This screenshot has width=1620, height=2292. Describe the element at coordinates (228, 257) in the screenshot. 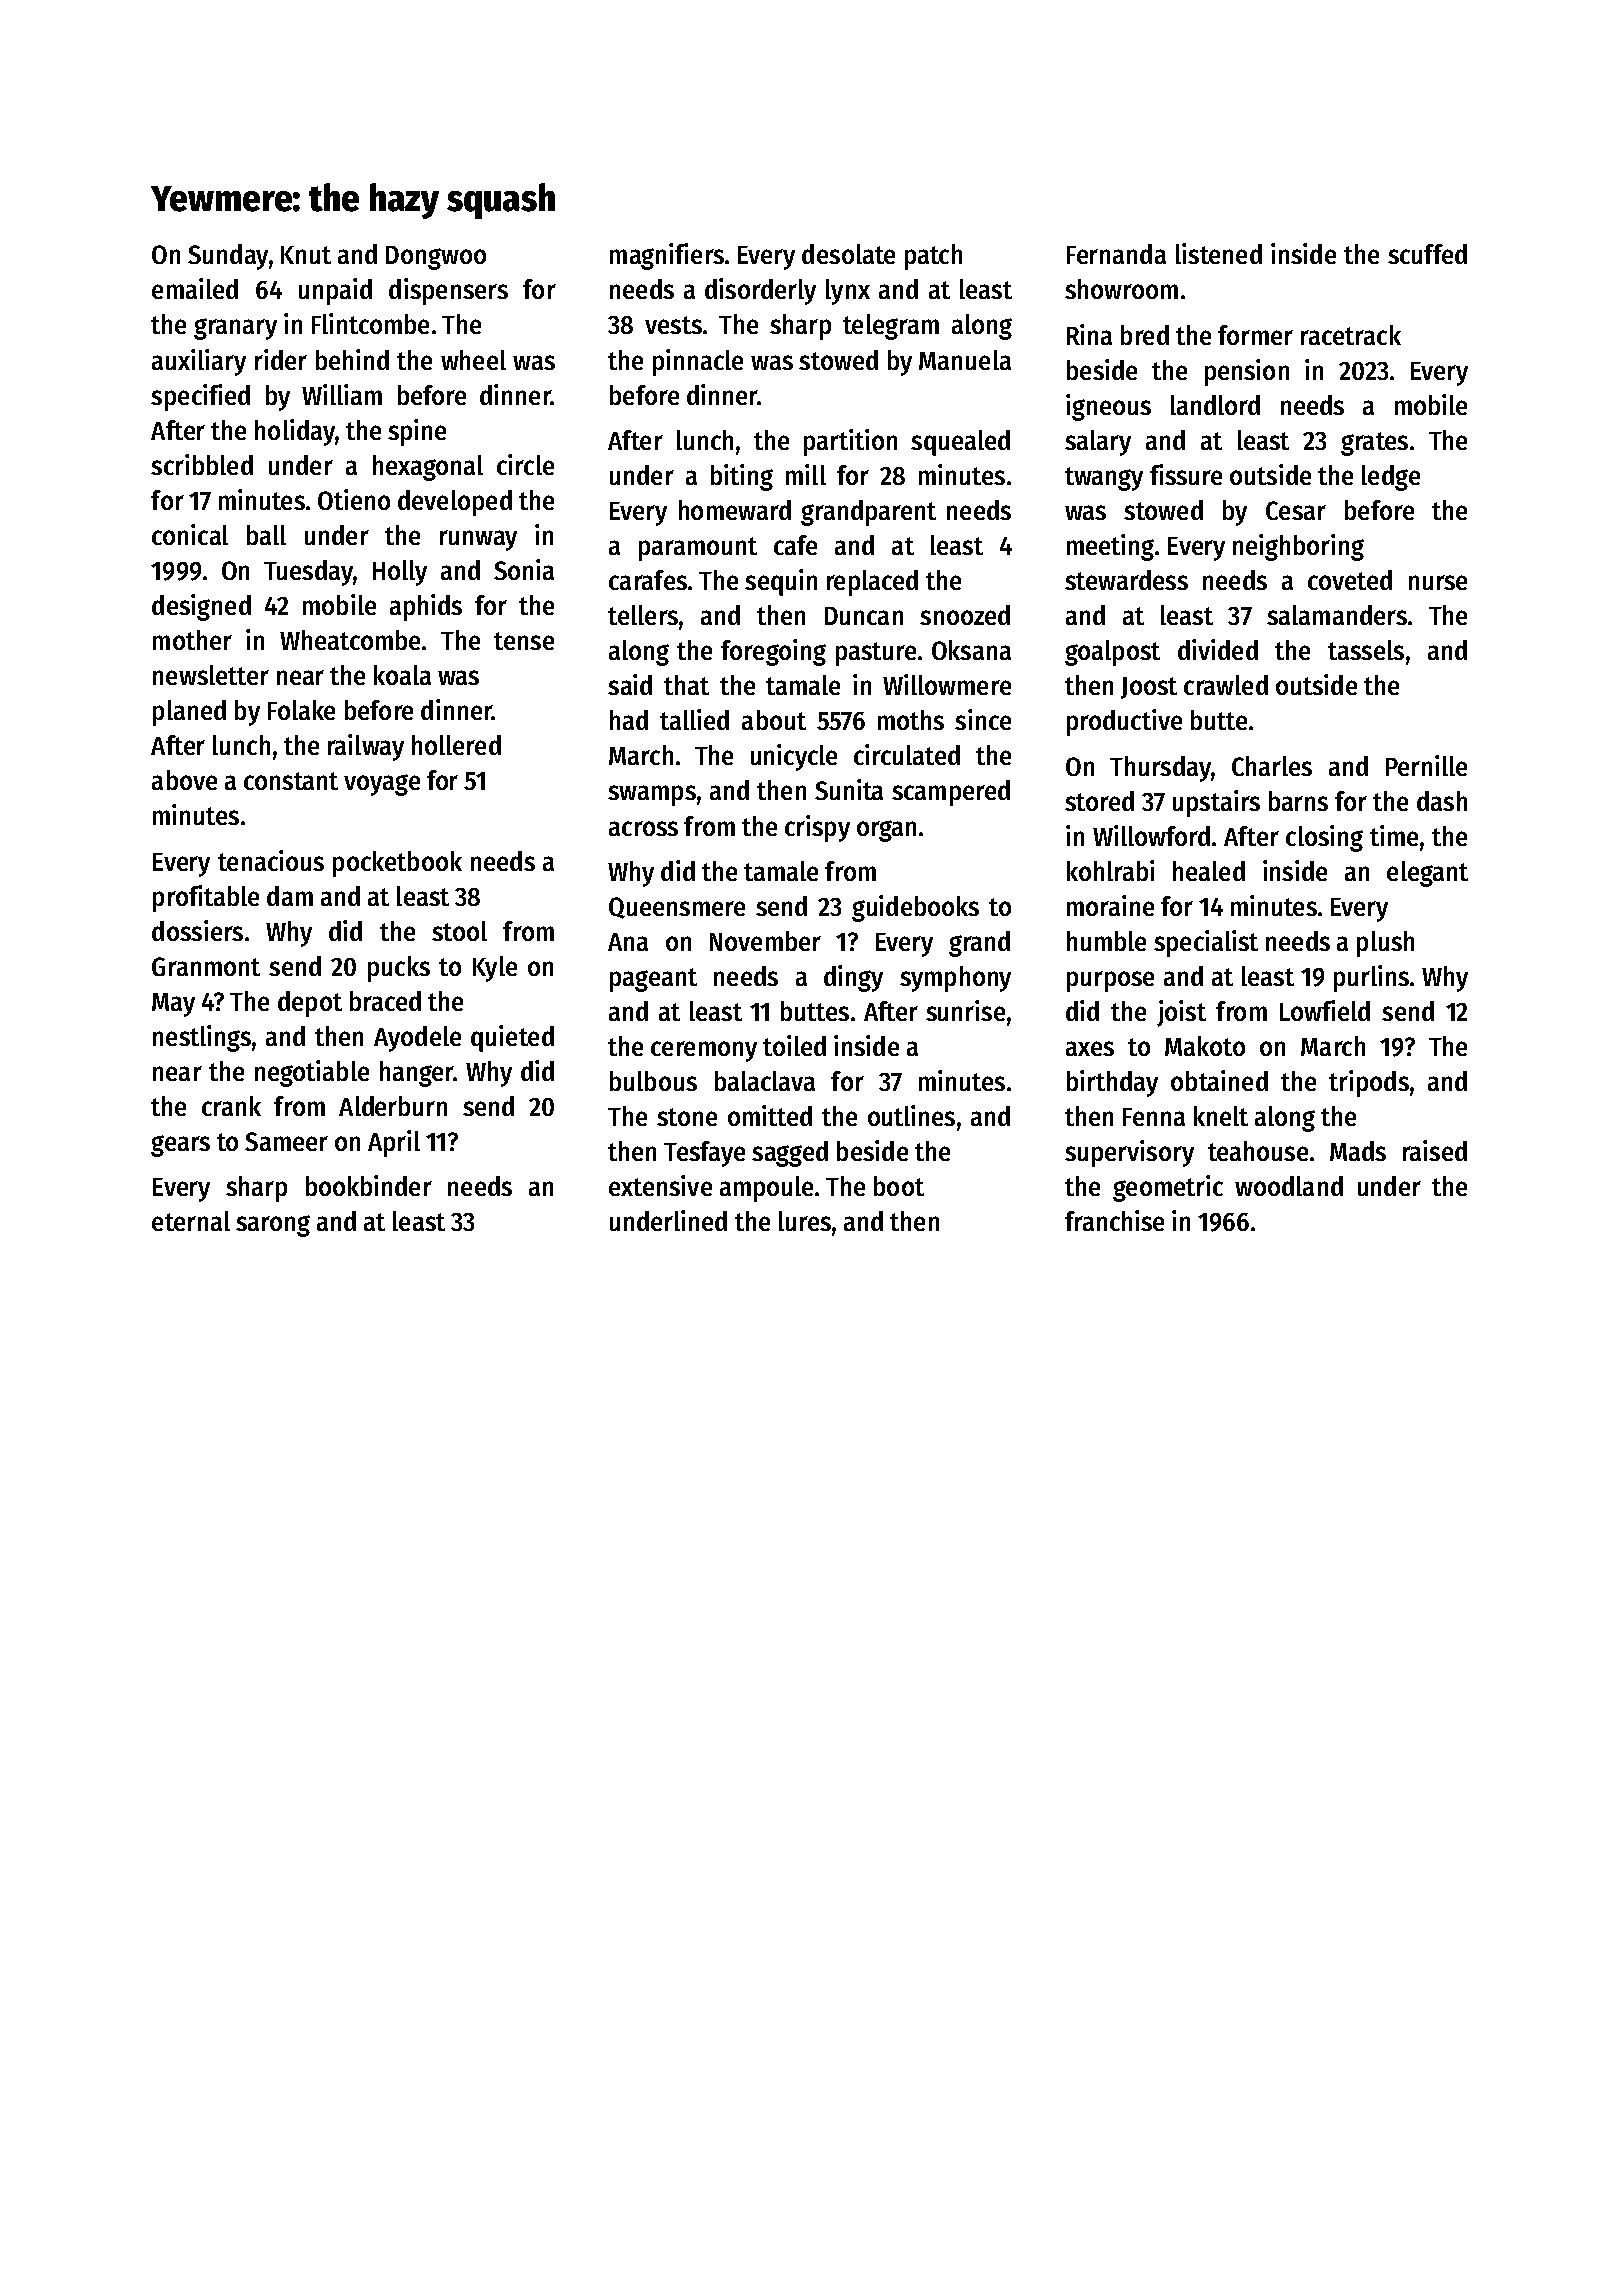

I see `Sunday` at that location.
